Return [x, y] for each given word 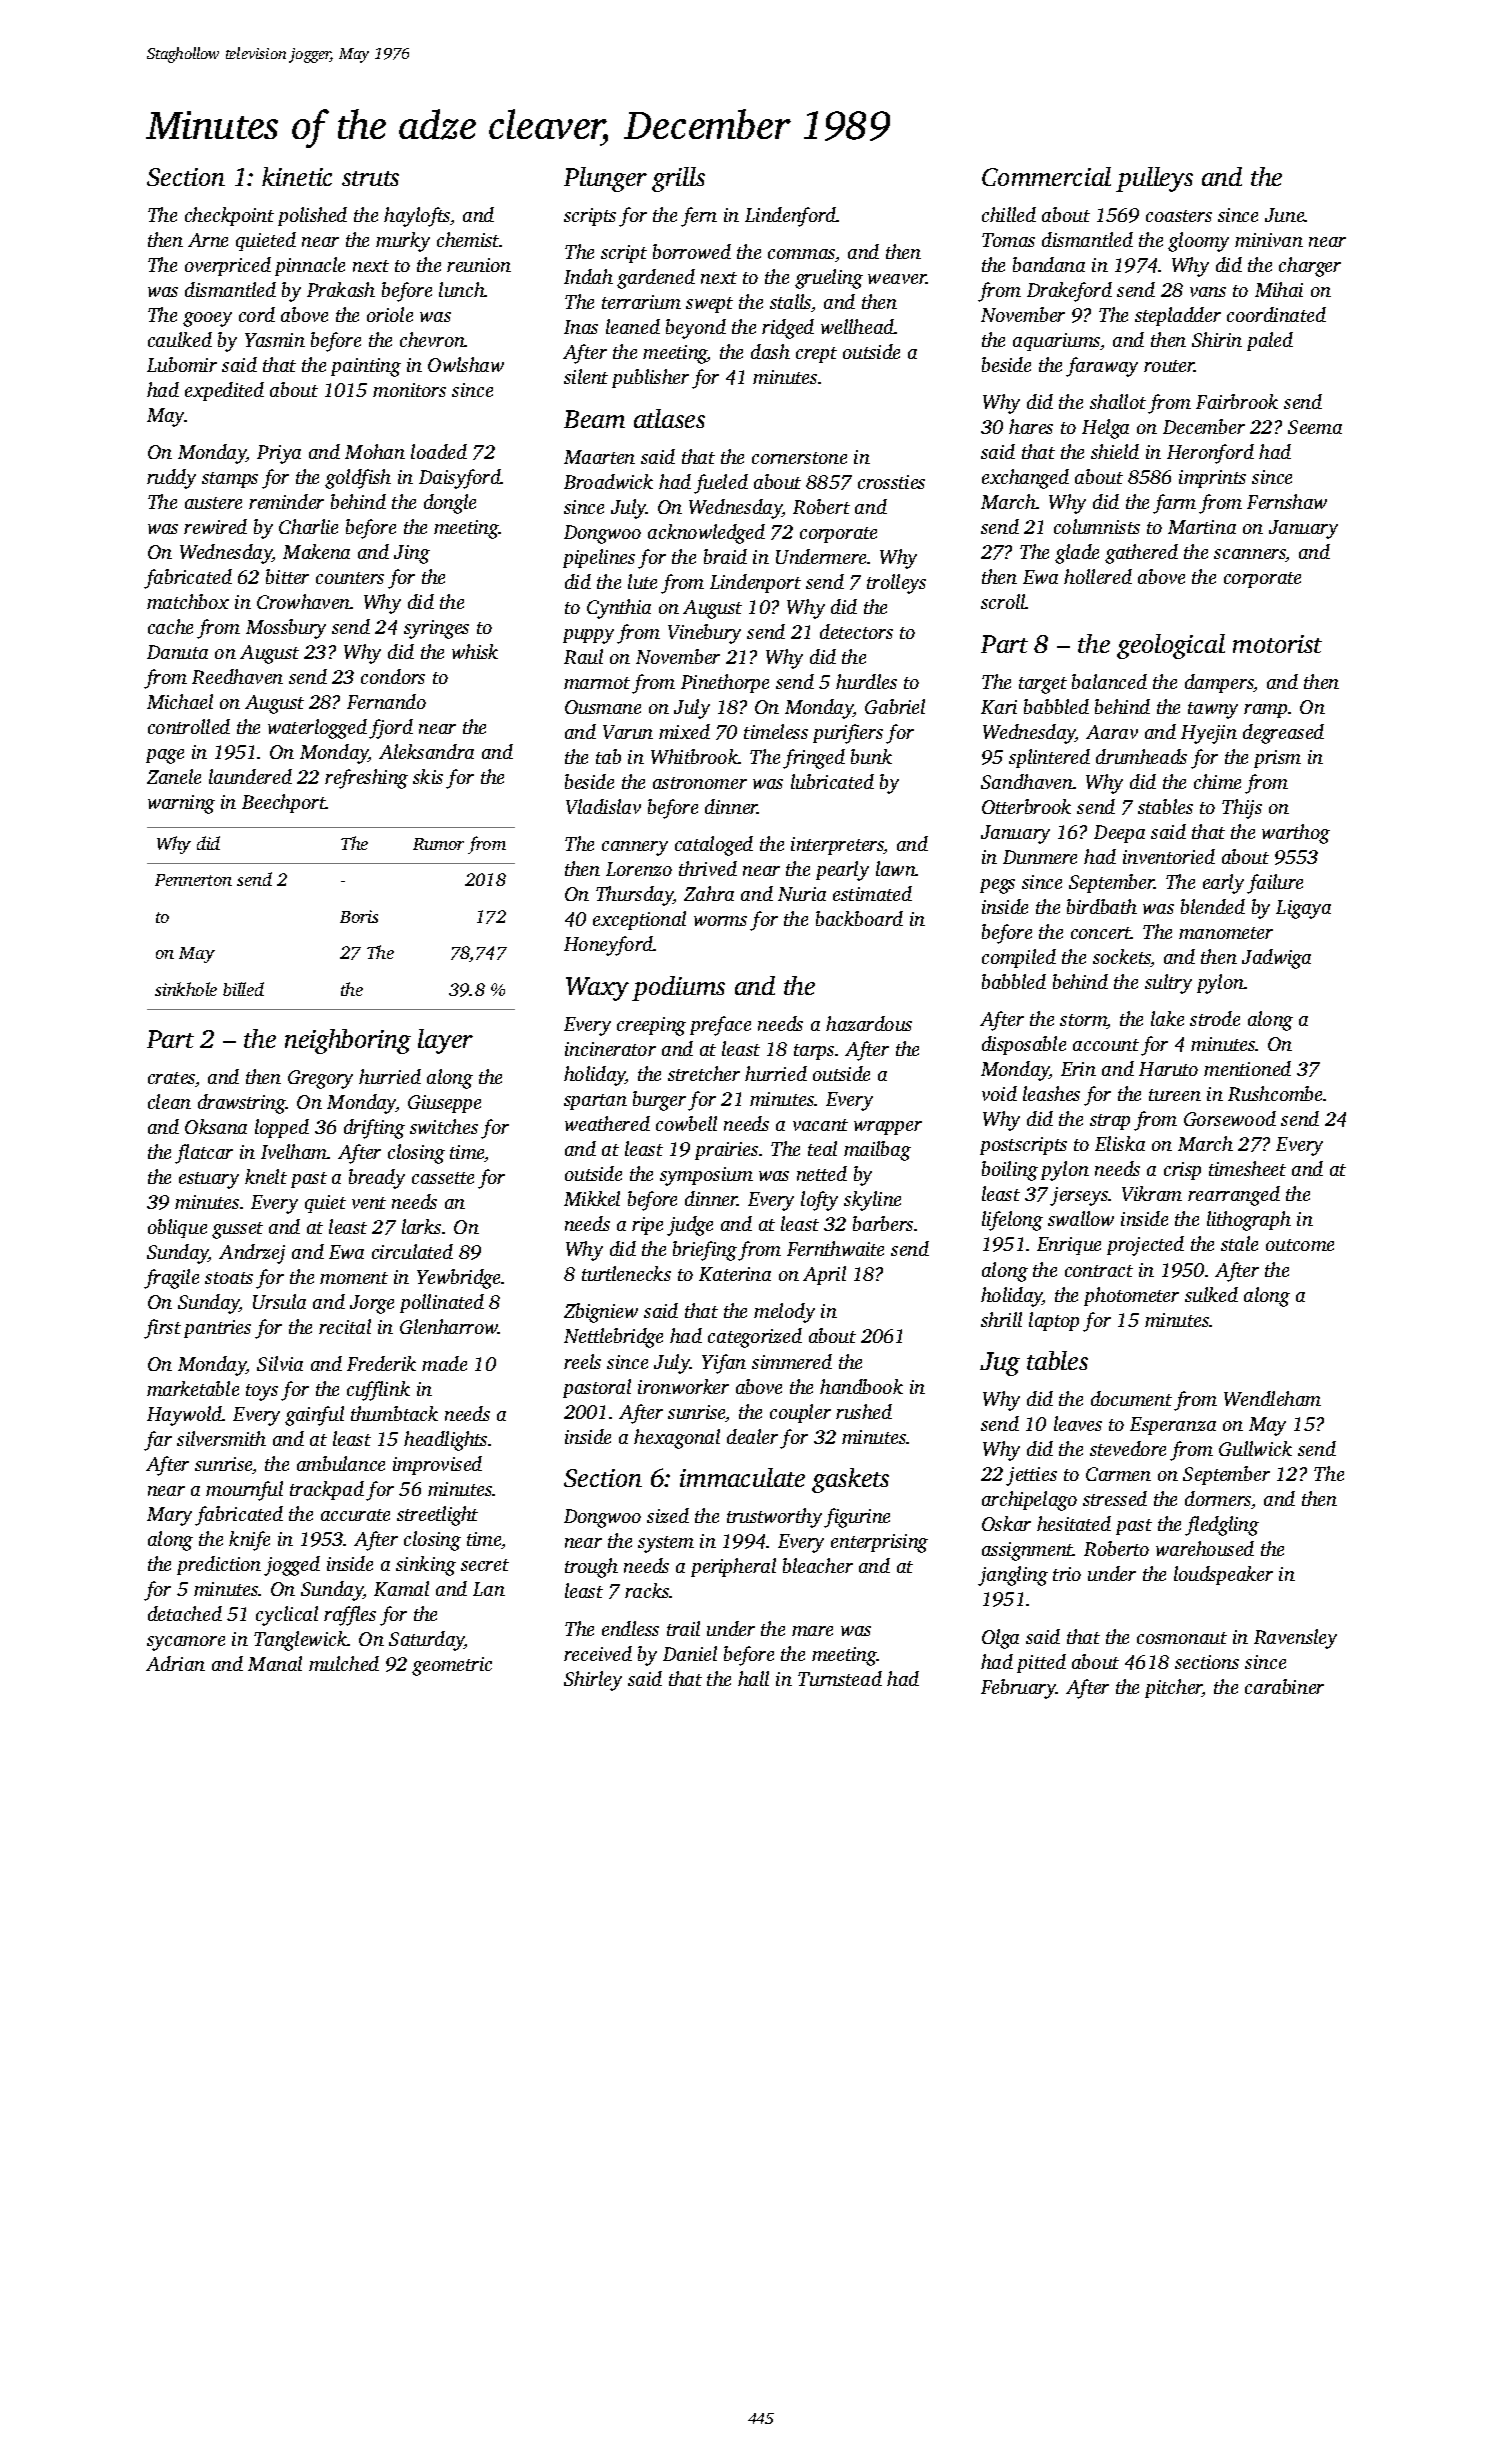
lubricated [832, 781]
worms [720, 921]
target [1043, 685]
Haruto [1168, 1069]
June [1285, 215]
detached [185, 1613]
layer [445, 1041]
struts [370, 178]
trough [591, 1568]
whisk [475, 651]
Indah [588, 276]
